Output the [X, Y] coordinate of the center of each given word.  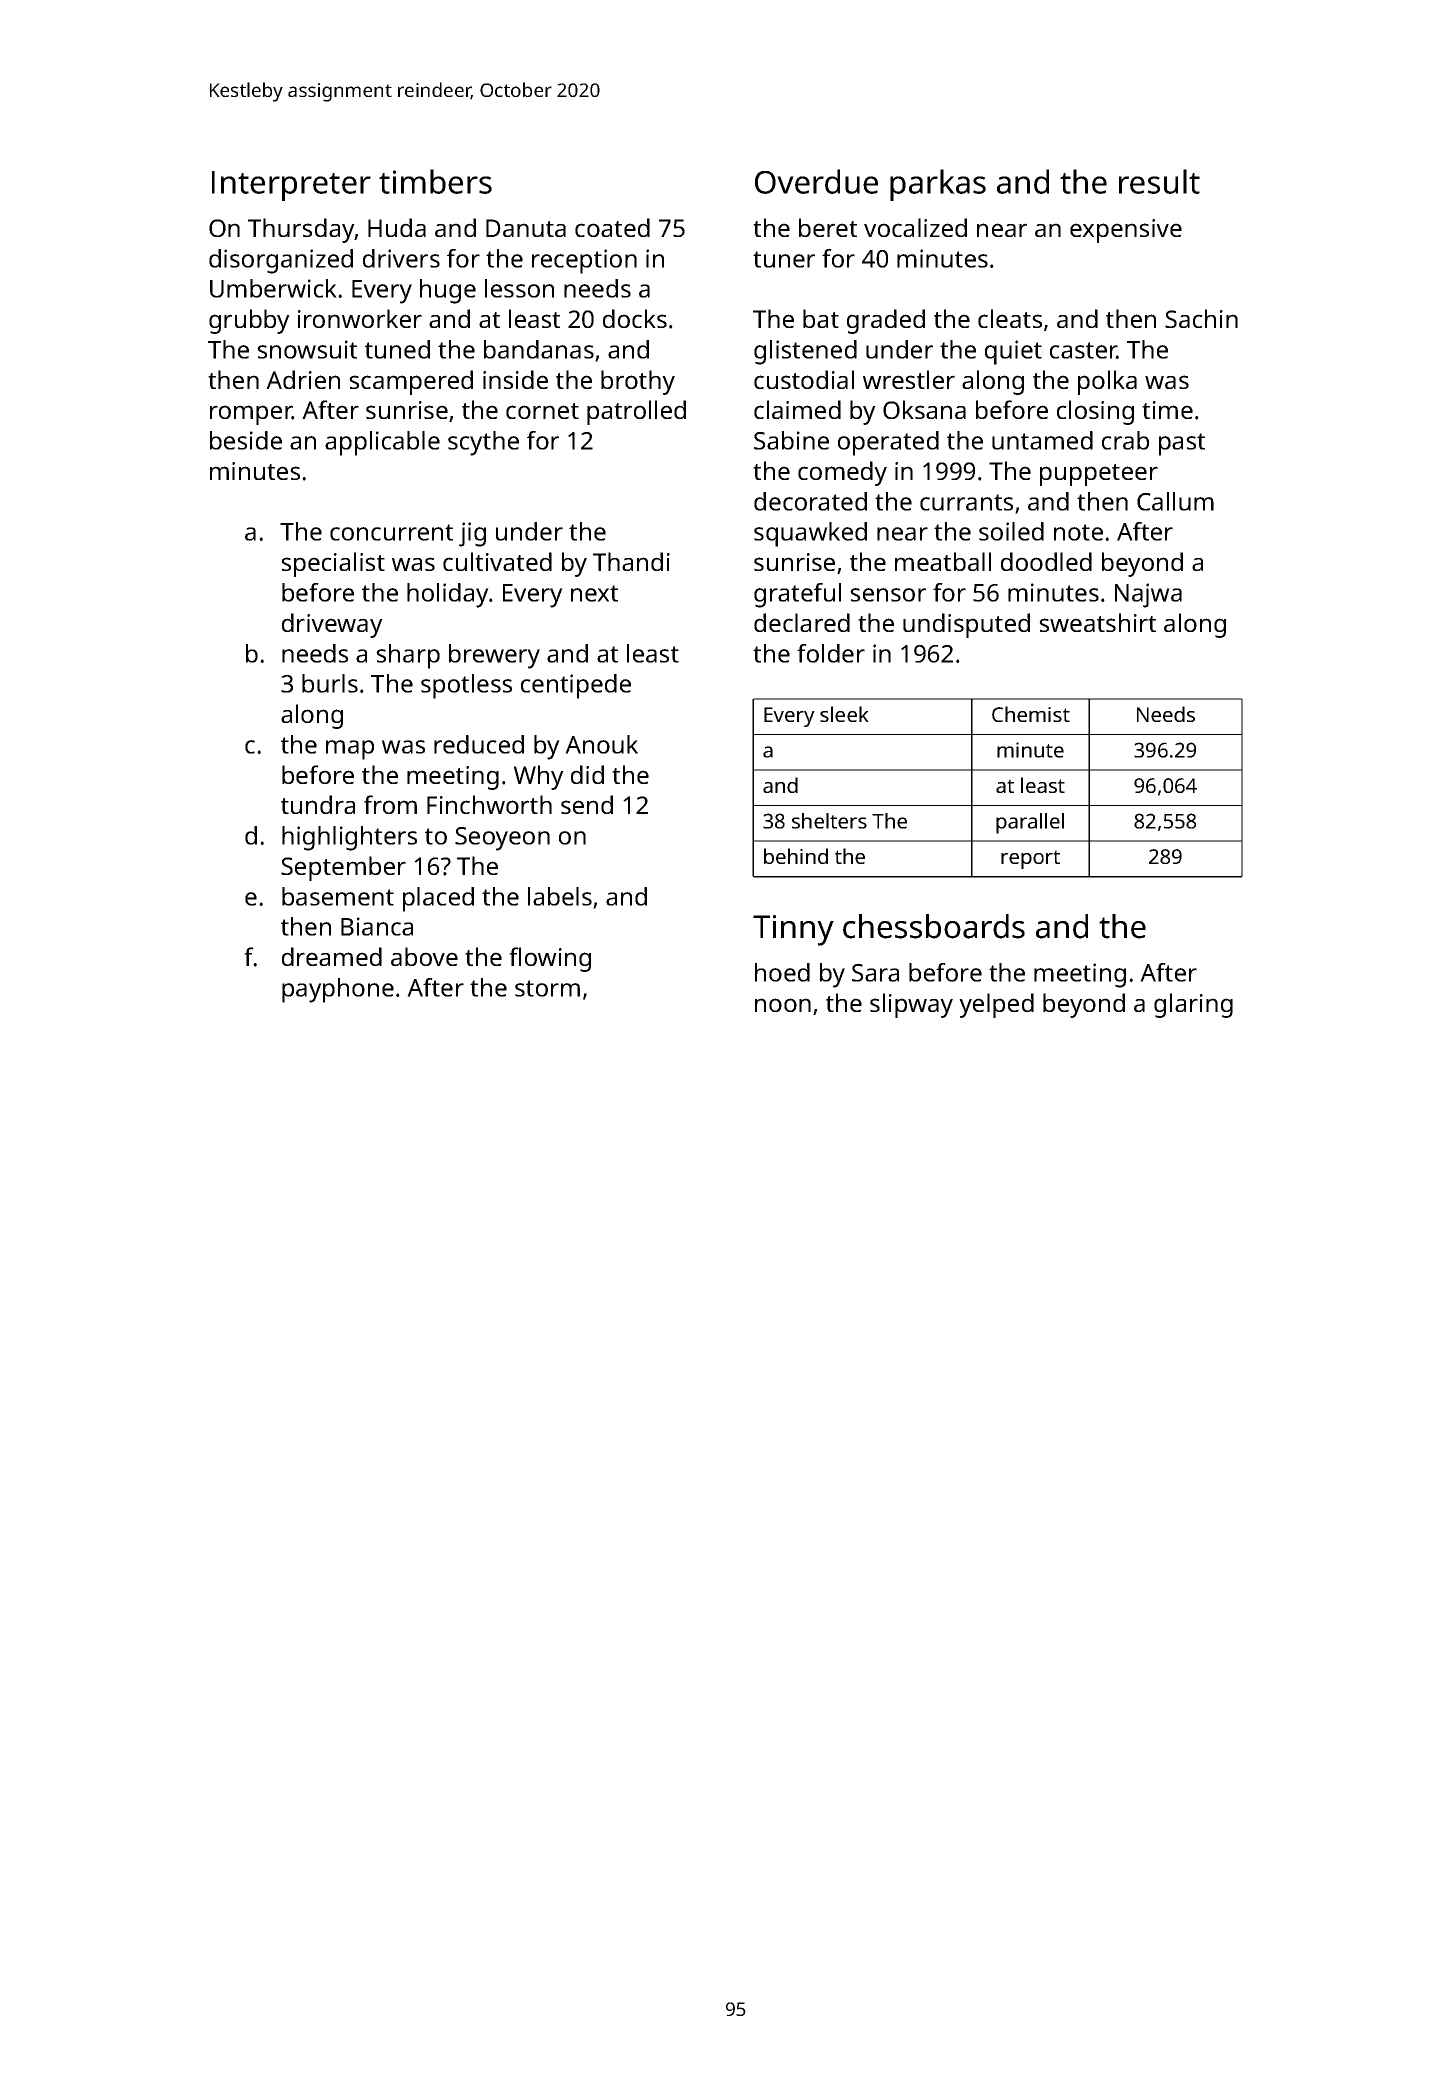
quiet [1013, 352]
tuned [397, 349]
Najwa [1148, 595]
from [390, 804]
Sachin [1201, 318]
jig [472, 534]
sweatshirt [1097, 622]
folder [831, 653]
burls [330, 683]
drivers [401, 258]
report [1030, 859]
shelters [829, 821]
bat [821, 318]
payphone [338, 990]
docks [635, 318]
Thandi [631, 561]
